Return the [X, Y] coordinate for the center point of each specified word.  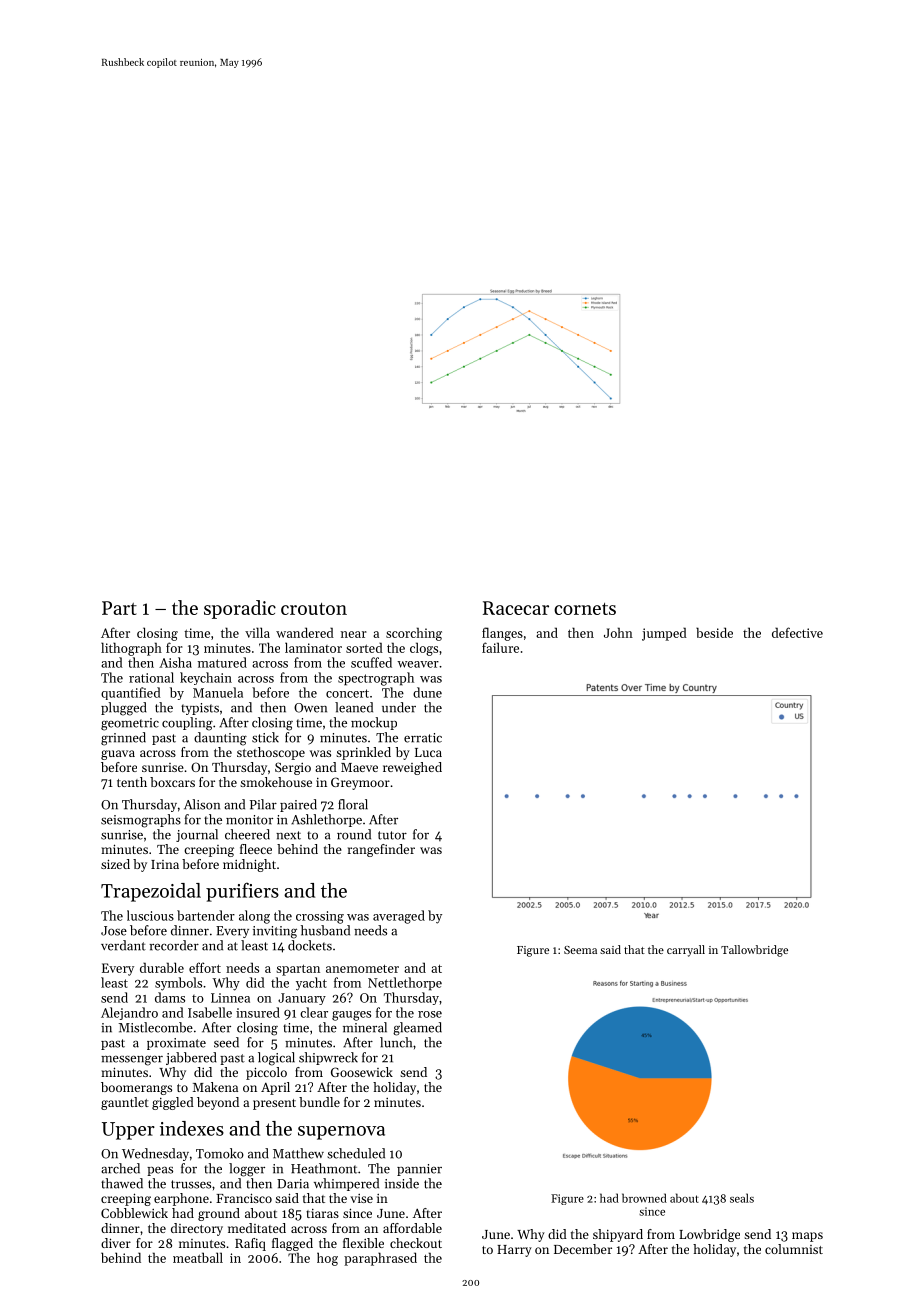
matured [222, 662]
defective [797, 632]
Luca [428, 752]
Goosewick [362, 1072]
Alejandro [129, 1013]
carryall [686, 951]
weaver [418, 664]
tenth [132, 782]
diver [116, 1243]
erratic [423, 738]
